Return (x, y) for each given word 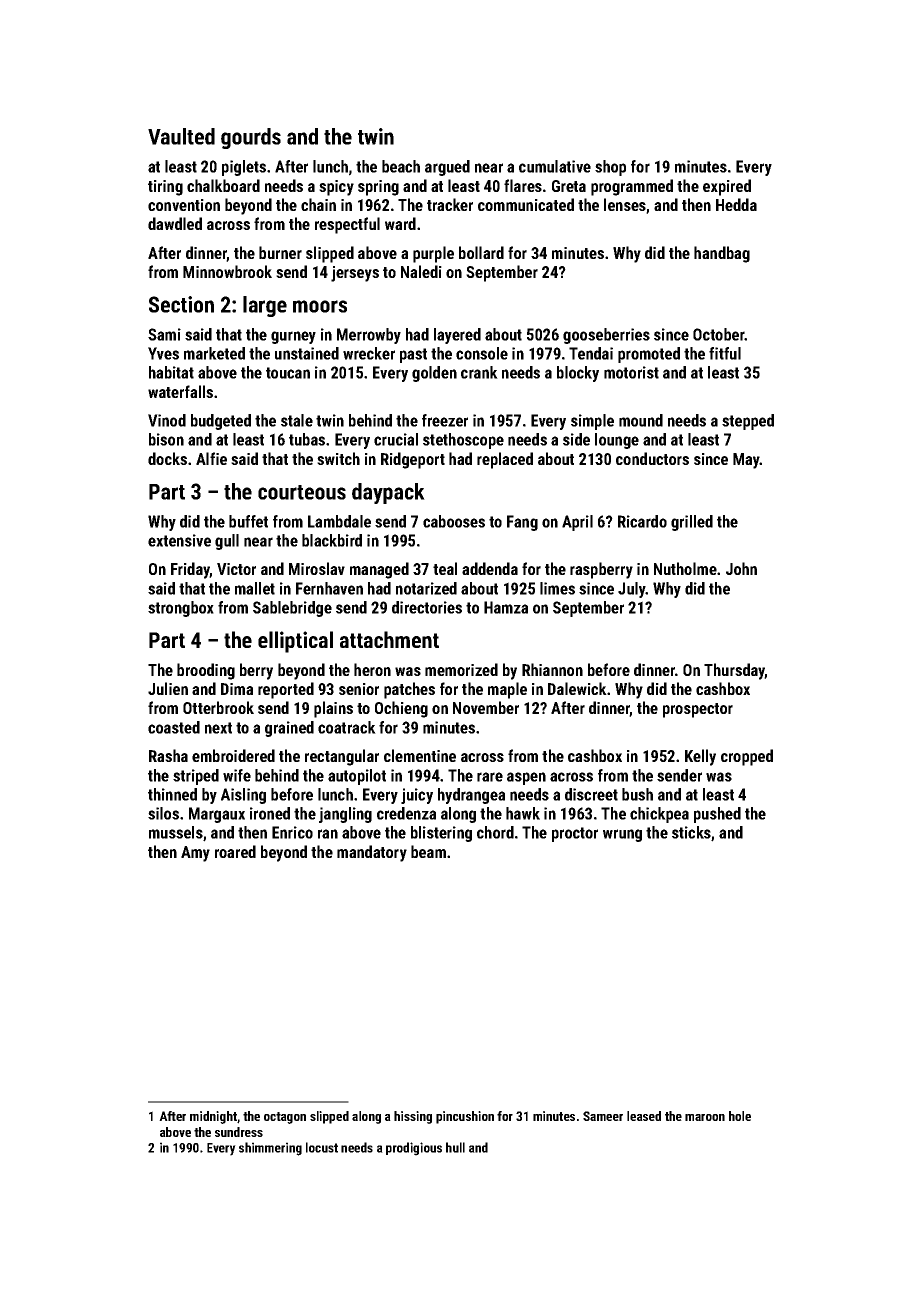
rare (490, 777)
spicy (336, 188)
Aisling (243, 796)
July (632, 590)
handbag (722, 254)
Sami (164, 334)
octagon (285, 1118)
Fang (522, 523)
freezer (445, 420)
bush (637, 794)
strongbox (181, 609)
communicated (526, 204)
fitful (725, 353)
